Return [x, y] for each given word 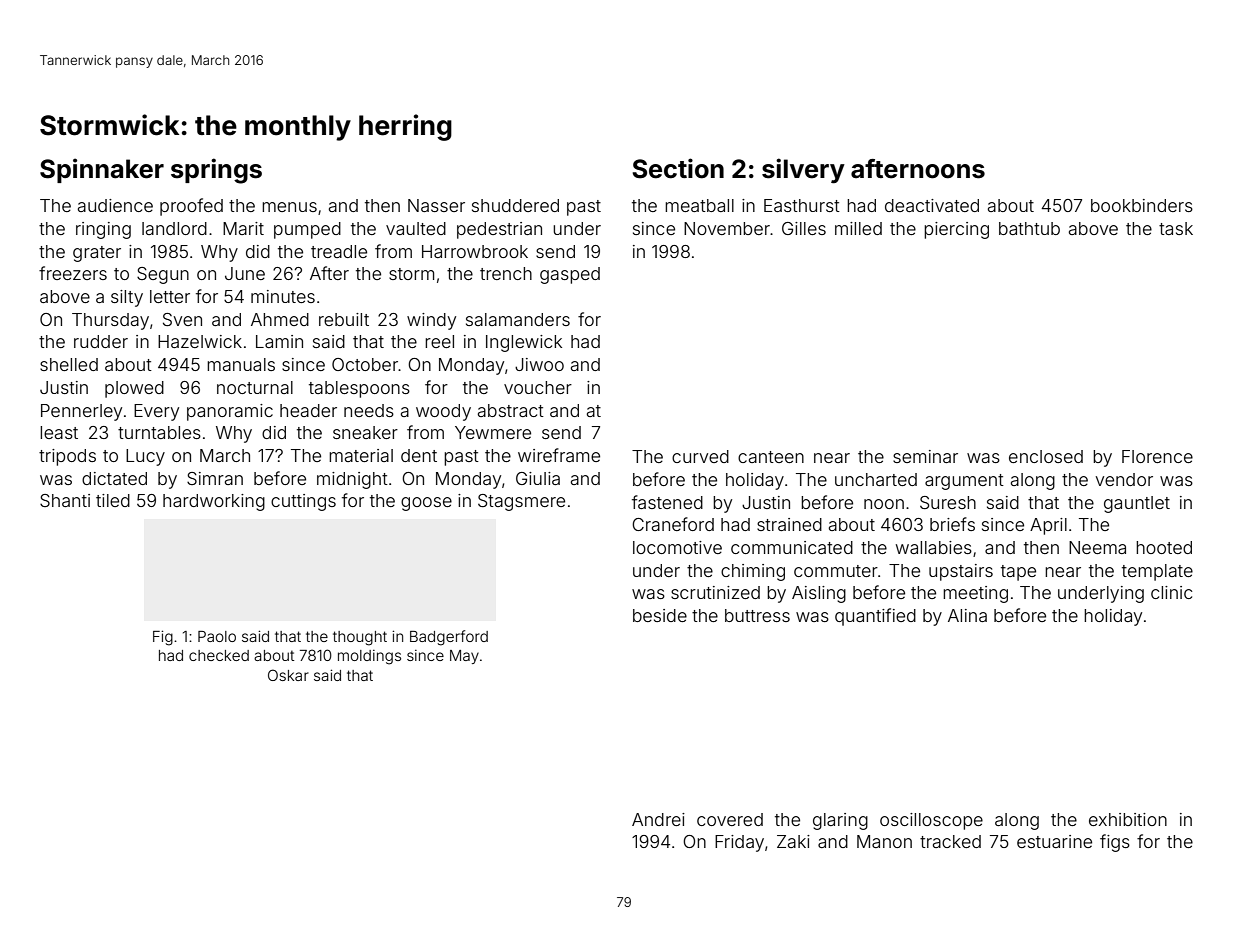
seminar [925, 456]
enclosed [1046, 456]
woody [443, 412]
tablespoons [359, 389]
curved [700, 456]
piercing [956, 230]
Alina [967, 615]
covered [730, 819]
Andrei [658, 819]
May [464, 657]
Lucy [145, 457]
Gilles [804, 228]
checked [219, 655]
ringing [103, 230]
